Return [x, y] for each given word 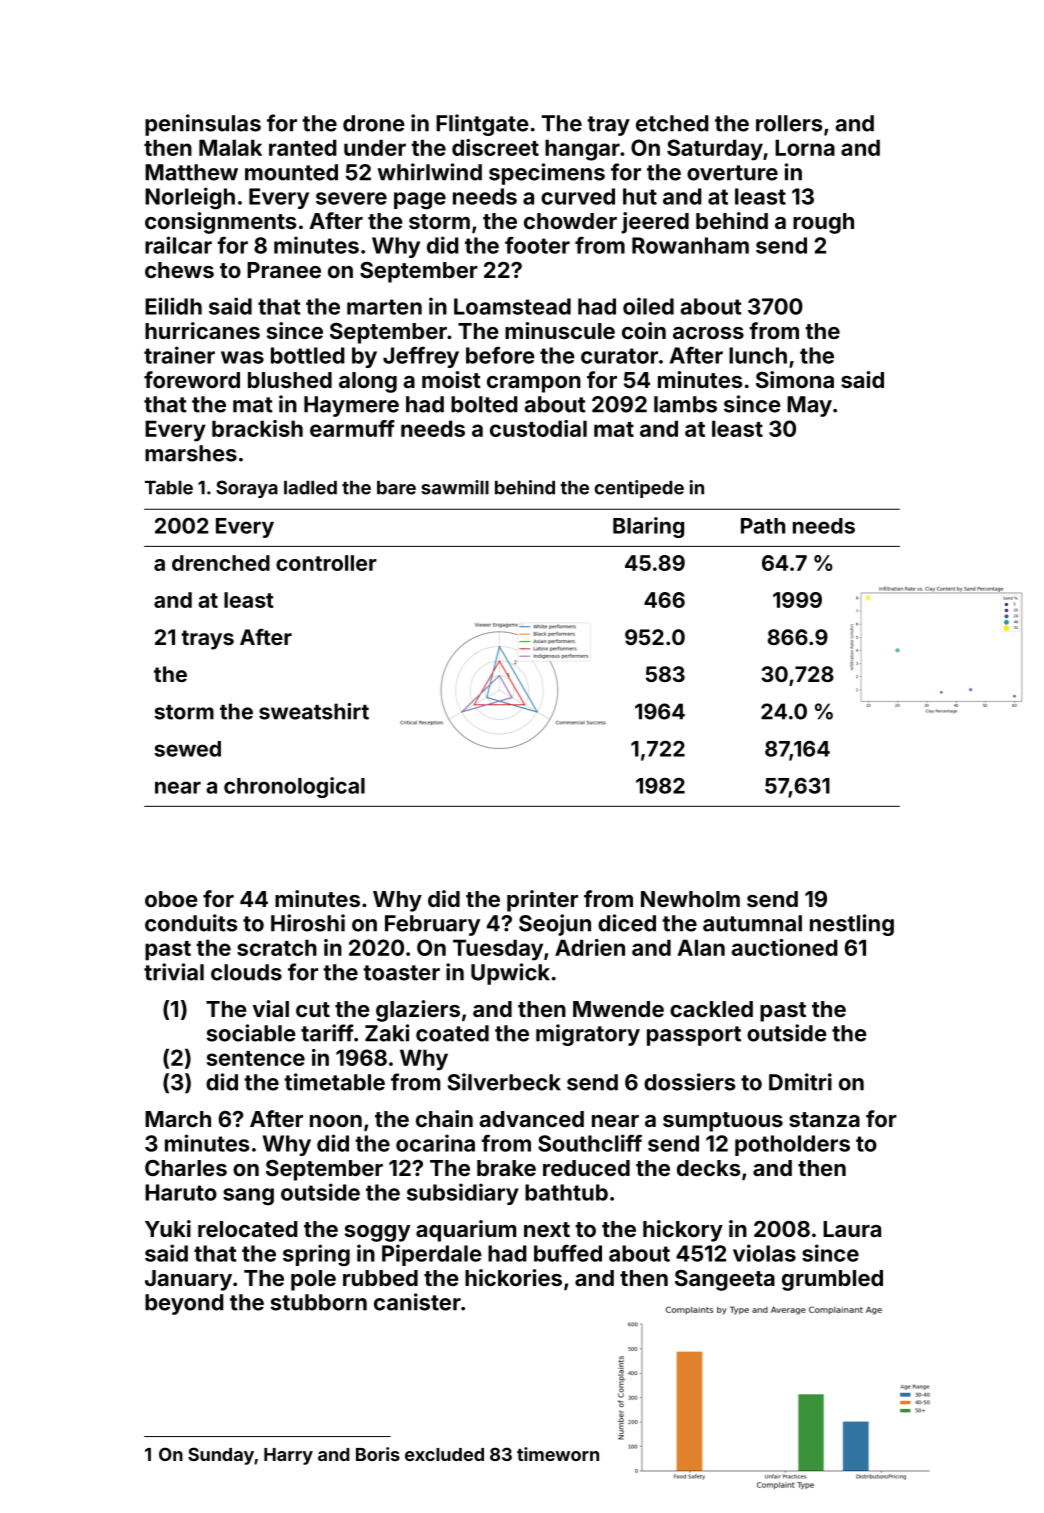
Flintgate [482, 125]
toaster [401, 973]
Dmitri [800, 1082]
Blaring [648, 527]
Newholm [690, 899]
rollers [789, 123]
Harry [288, 1456]
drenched [221, 563]
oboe [171, 899]
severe [351, 198]
